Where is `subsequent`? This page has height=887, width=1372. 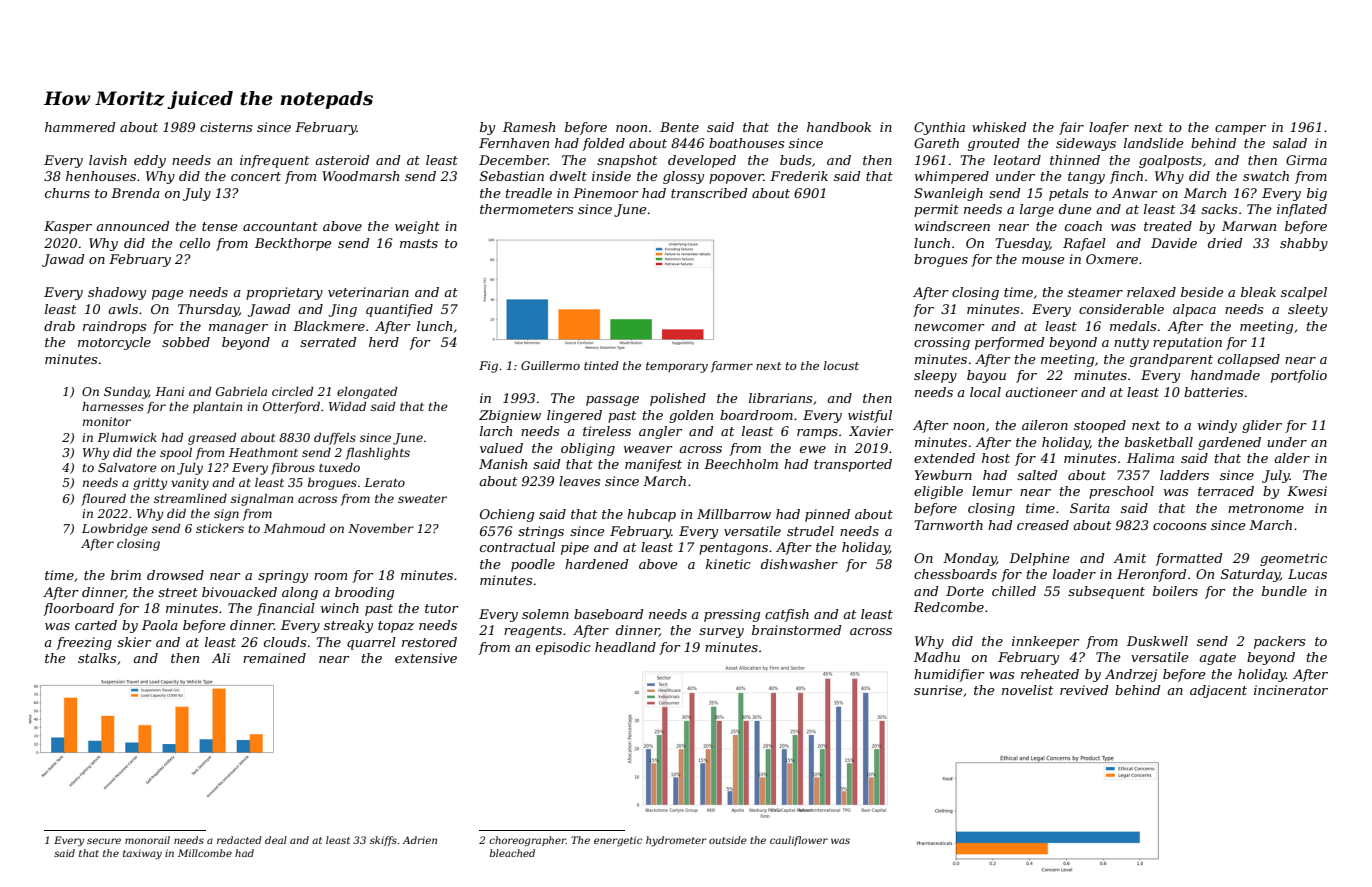 subsequent is located at coordinates (1106, 592).
